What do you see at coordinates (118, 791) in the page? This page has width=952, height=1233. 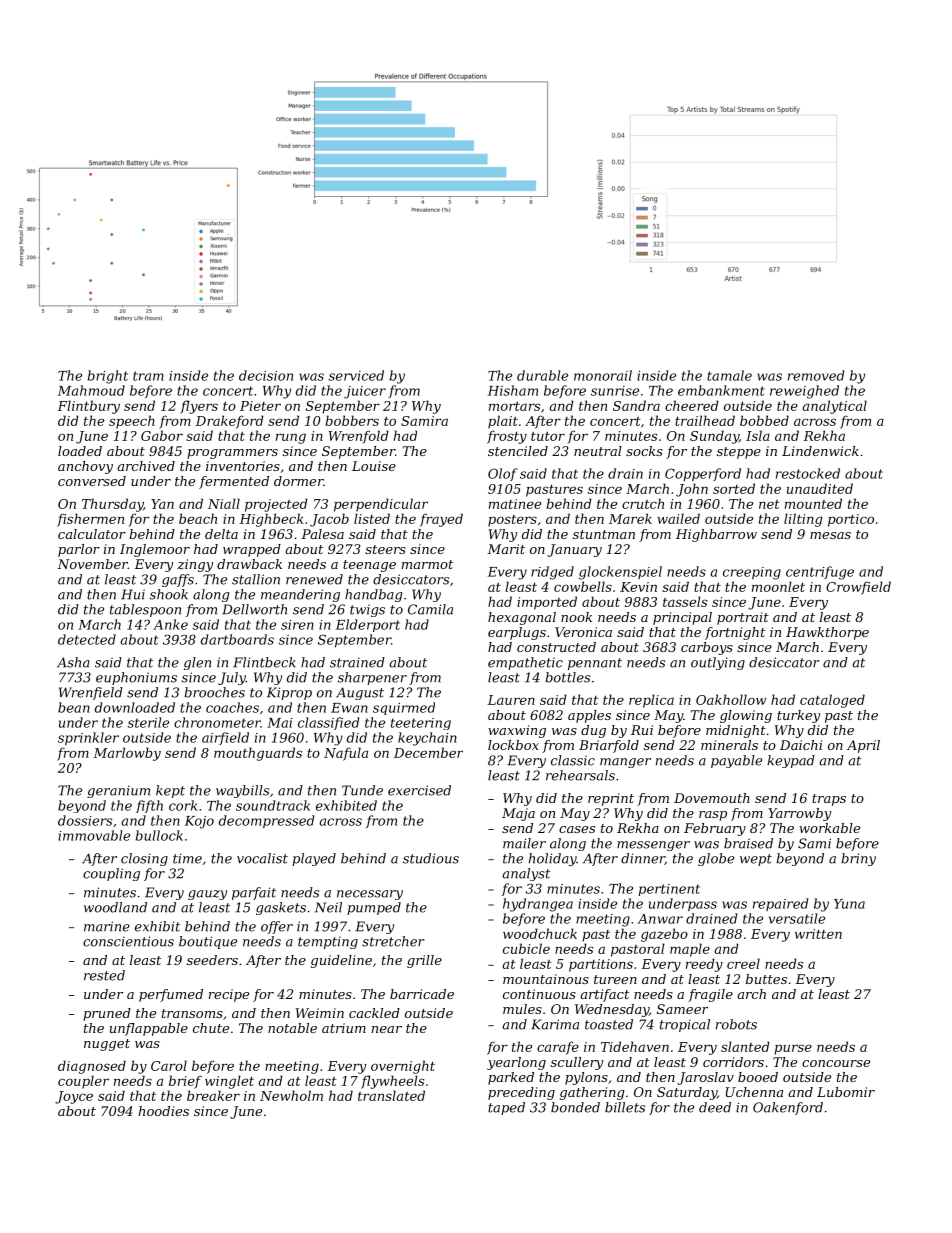 I see `geranium` at bounding box center [118, 791].
